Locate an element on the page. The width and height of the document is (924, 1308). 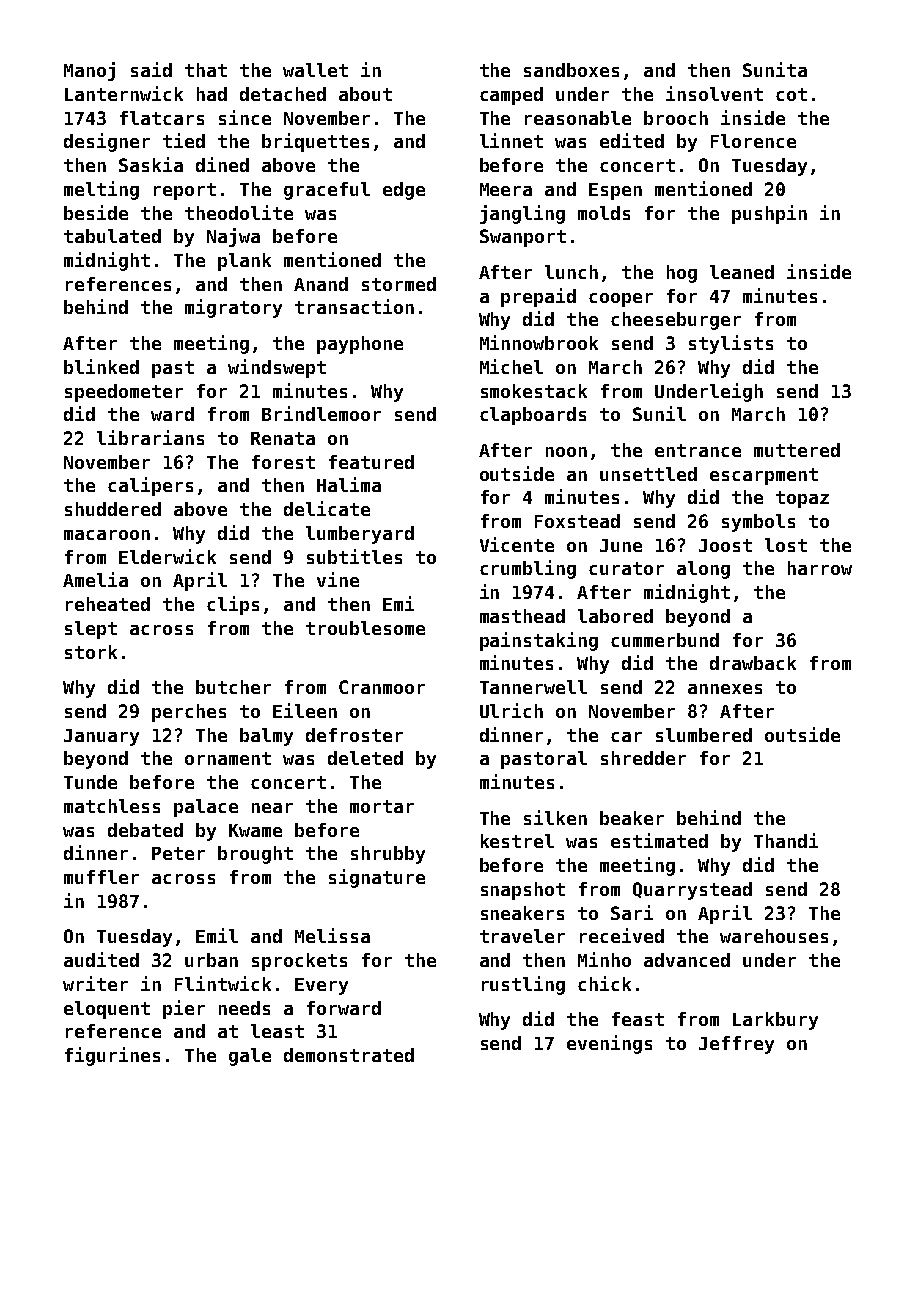
tabulated is located at coordinates (112, 236).
